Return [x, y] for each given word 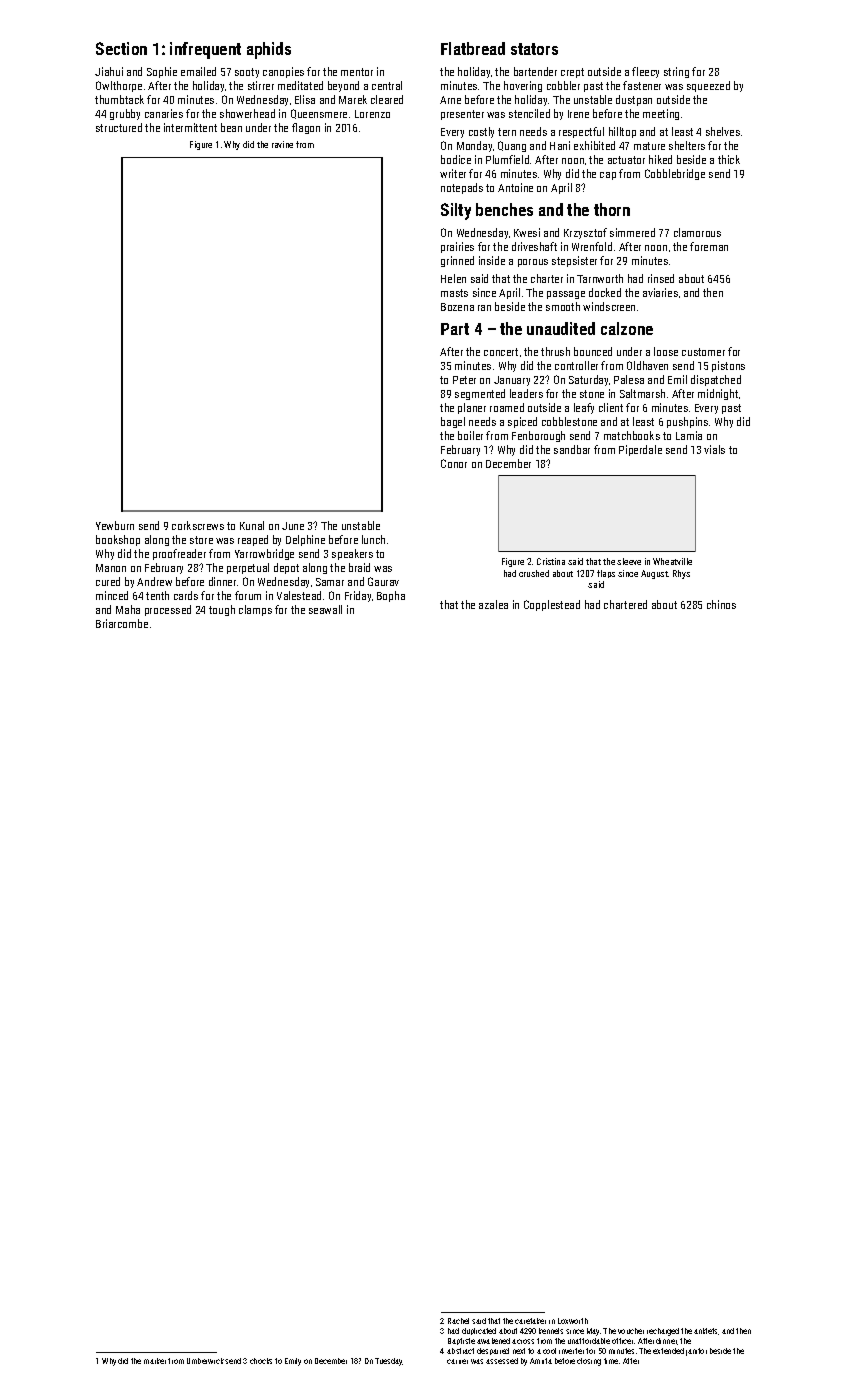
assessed [502, 1361]
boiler [470, 435]
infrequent [205, 50]
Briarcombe [122, 623]
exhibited [594, 145]
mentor [357, 72]
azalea [493, 604]
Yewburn [115, 525]
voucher [631, 1331]
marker [155, 1361]
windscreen [609, 306]
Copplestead [552, 605]
